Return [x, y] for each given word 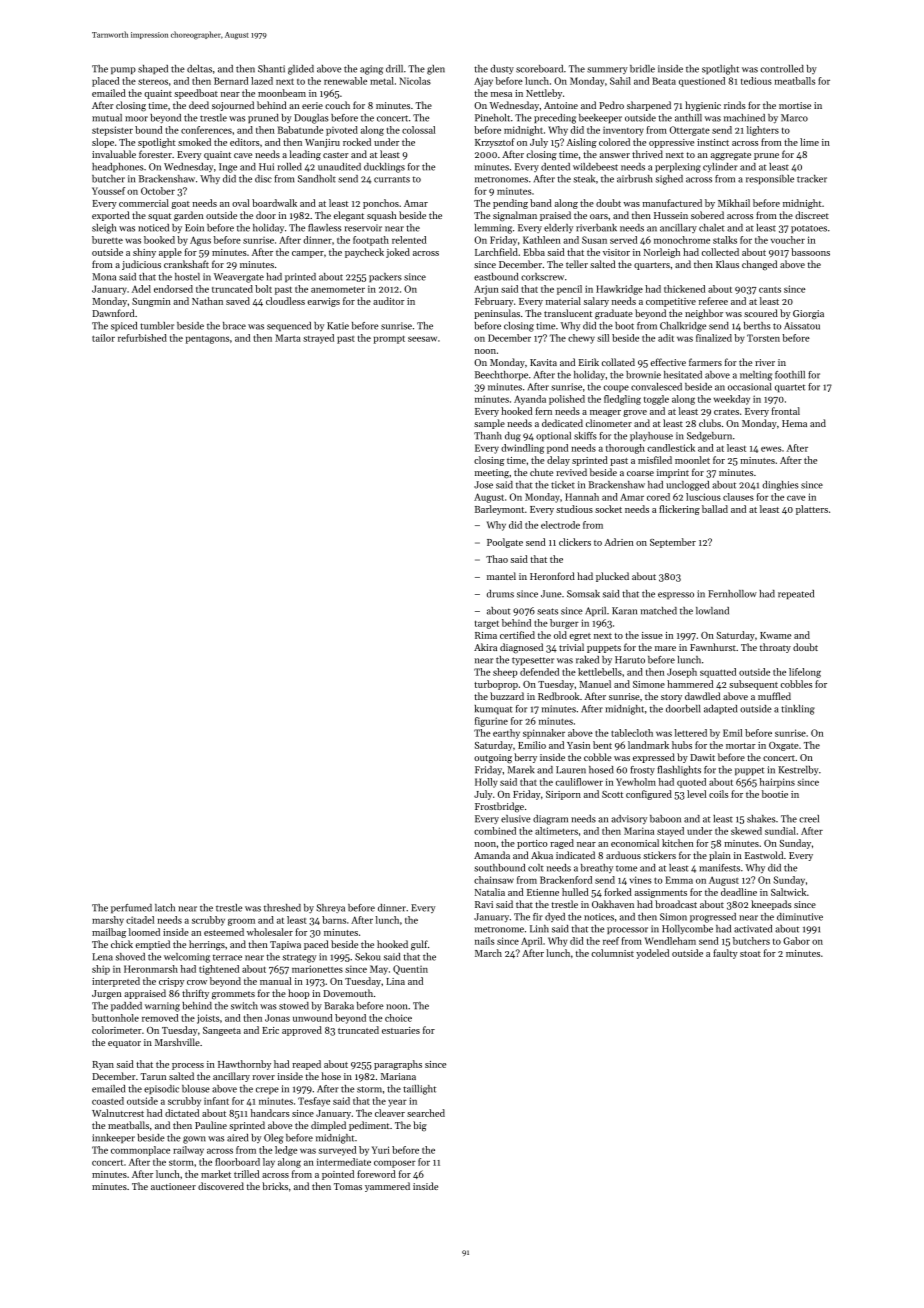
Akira [485, 647]
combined [495, 831]
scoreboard [539, 69]
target [487, 624]
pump [123, 70]
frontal [786, 411]
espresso [676, 595]
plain [720, 856]
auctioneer [173, 1186]
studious [574, 509]
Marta [288, 338]
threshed [282, 908]
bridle [642, 69]
